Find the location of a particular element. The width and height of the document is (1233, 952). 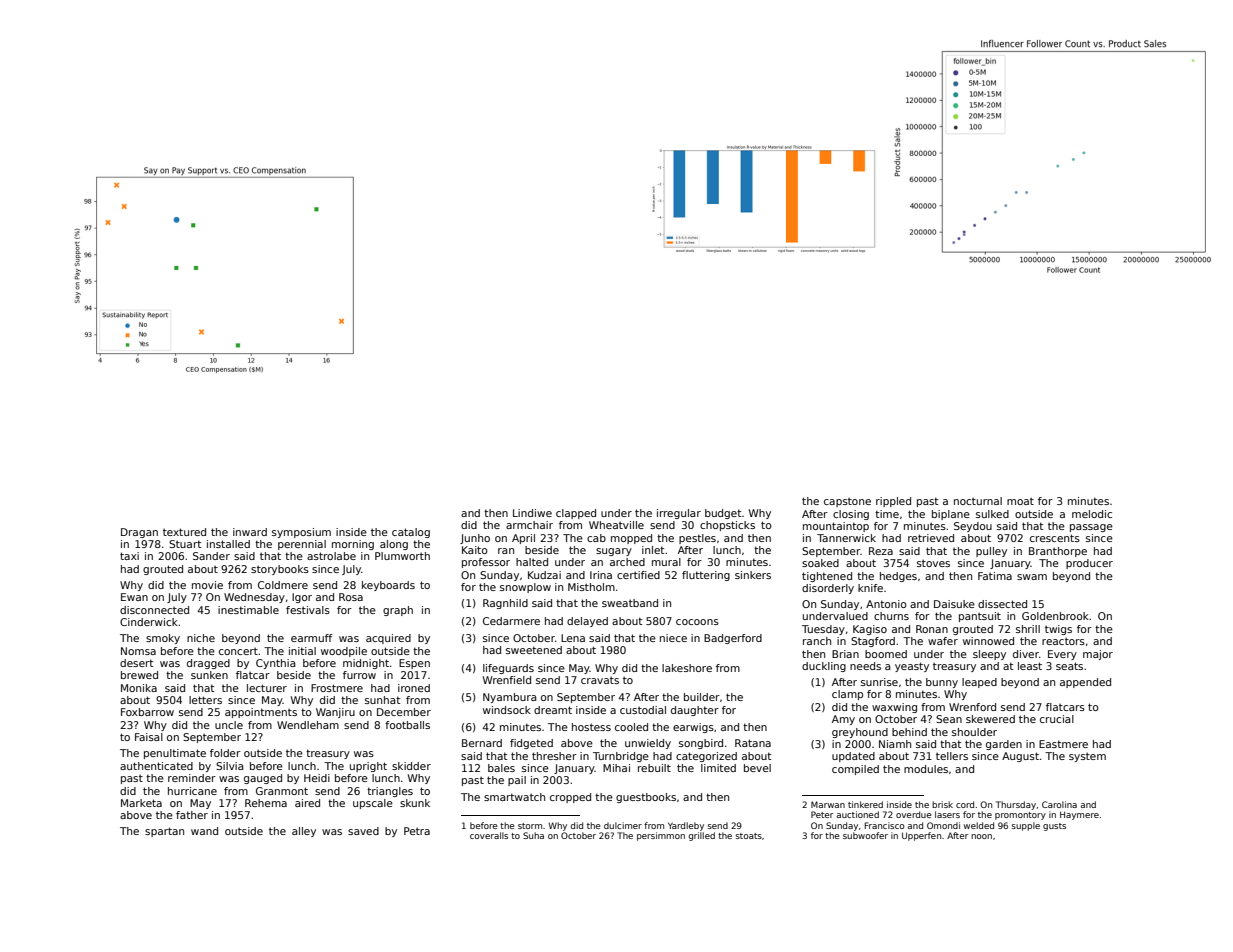

Nyambura is located at coordinates (510, 698).
